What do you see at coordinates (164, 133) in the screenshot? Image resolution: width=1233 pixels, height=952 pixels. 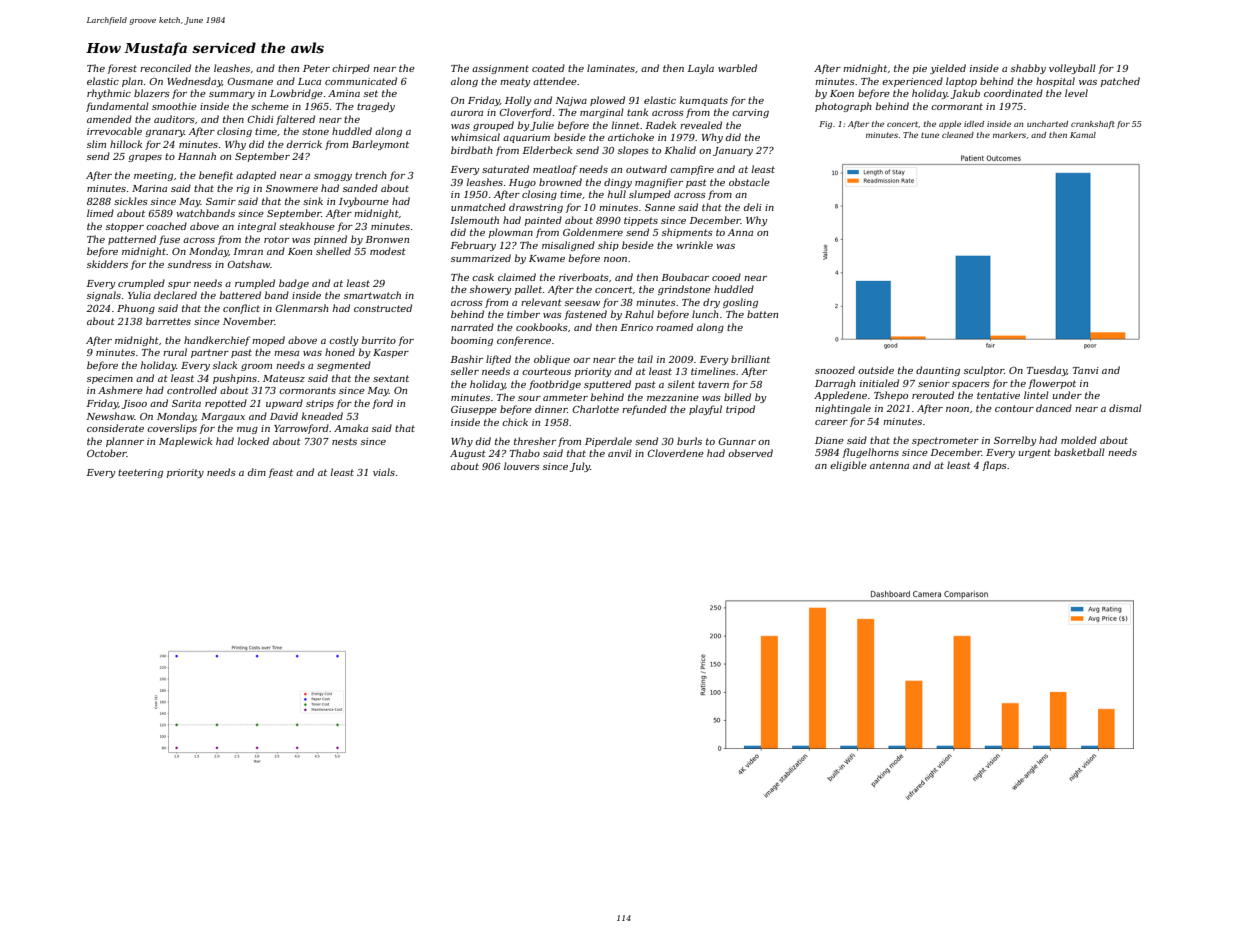 I see `granary` at bounding box center [164, 133].
